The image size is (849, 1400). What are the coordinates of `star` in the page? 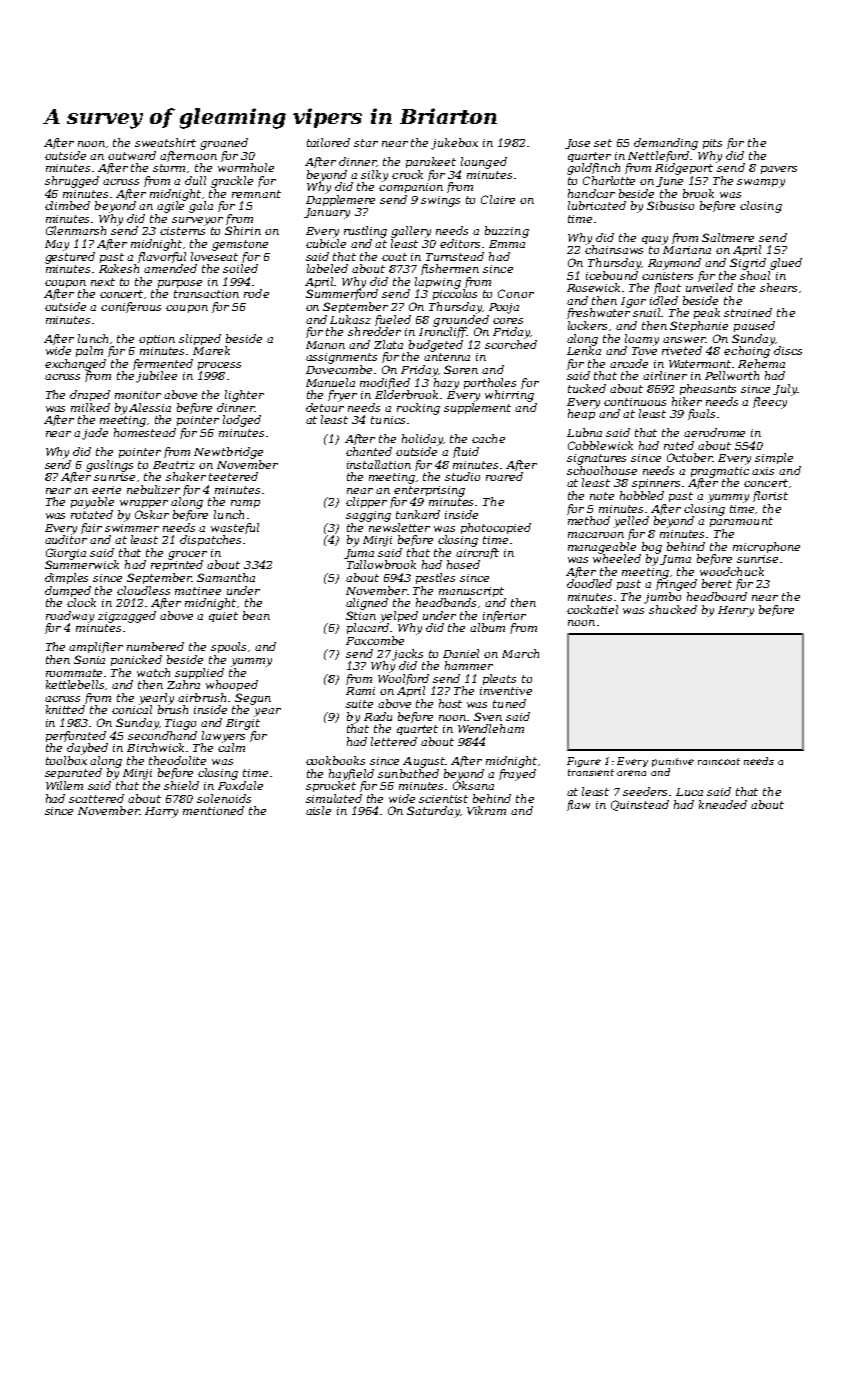 It's located at (366, 143).
